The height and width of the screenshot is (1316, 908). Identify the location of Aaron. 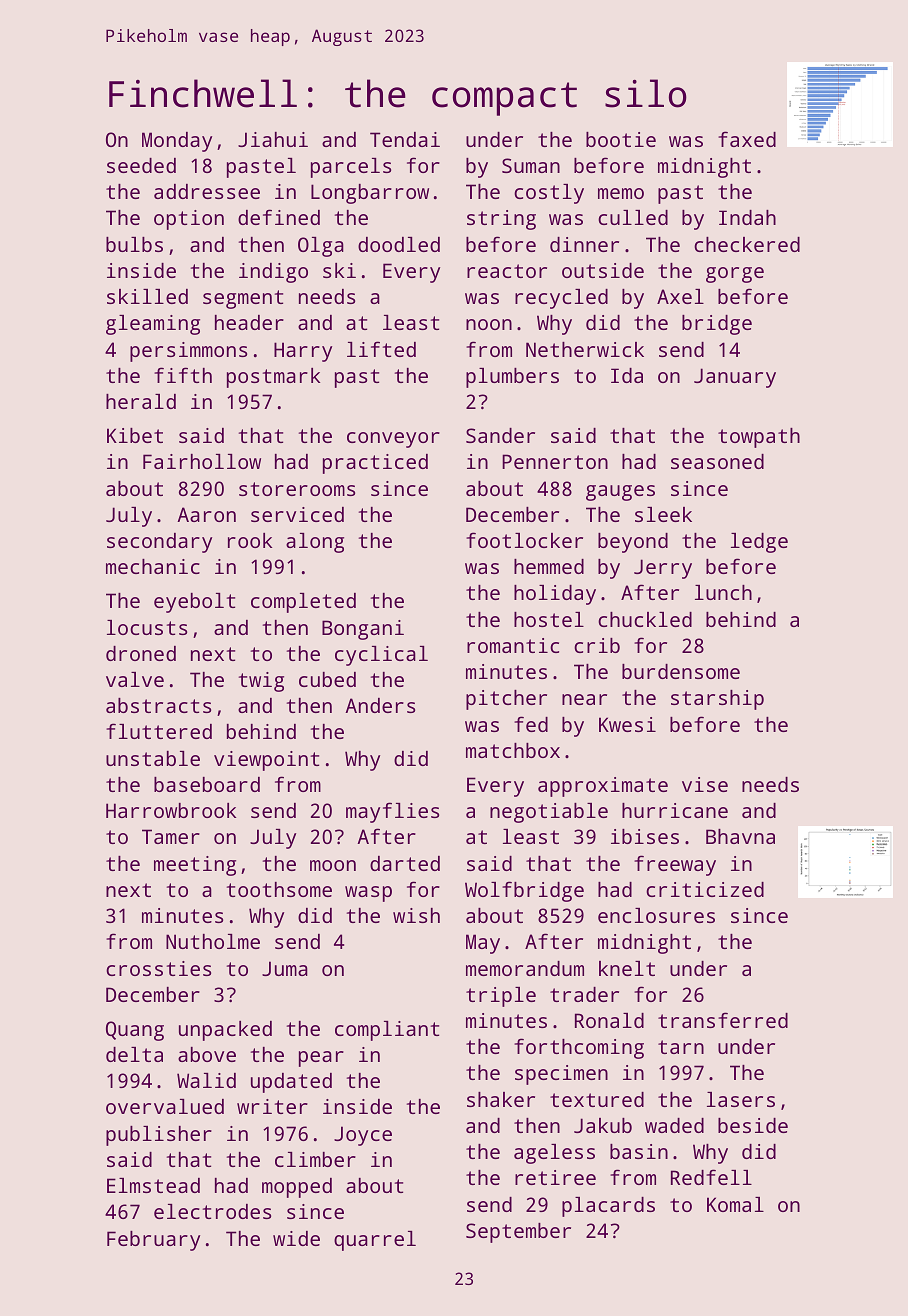
(206, 514).
